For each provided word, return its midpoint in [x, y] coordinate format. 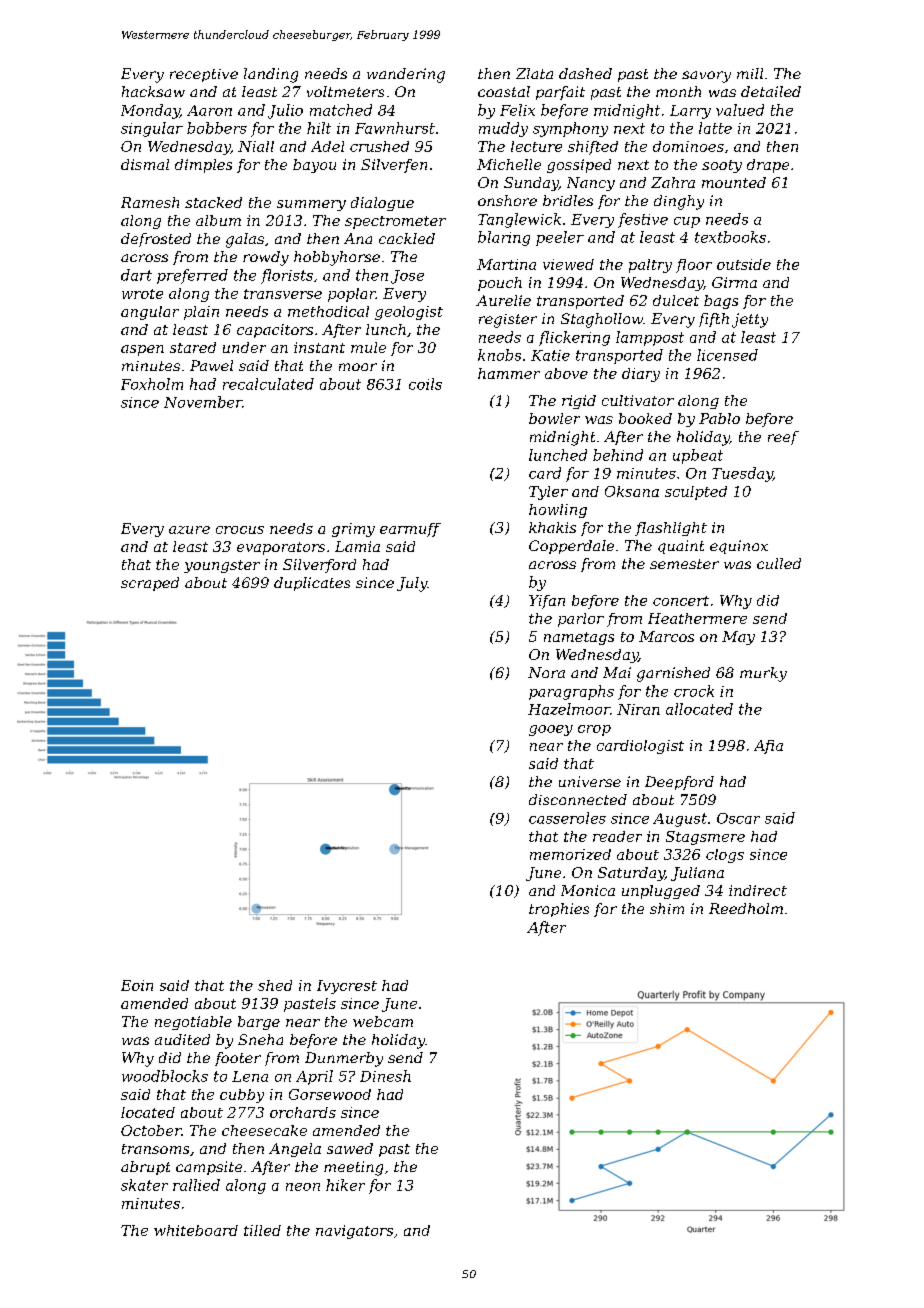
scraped [150, 584]
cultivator [638, 400]
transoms [155, 1149]
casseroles [567, 818]
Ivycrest [347, 987]
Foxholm [152, 384]
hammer [509, 373]
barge [259, 1023]
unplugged [661, 892]
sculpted [696, 493]
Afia [768, 747]
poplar [352, 295]
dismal [145, 164]
